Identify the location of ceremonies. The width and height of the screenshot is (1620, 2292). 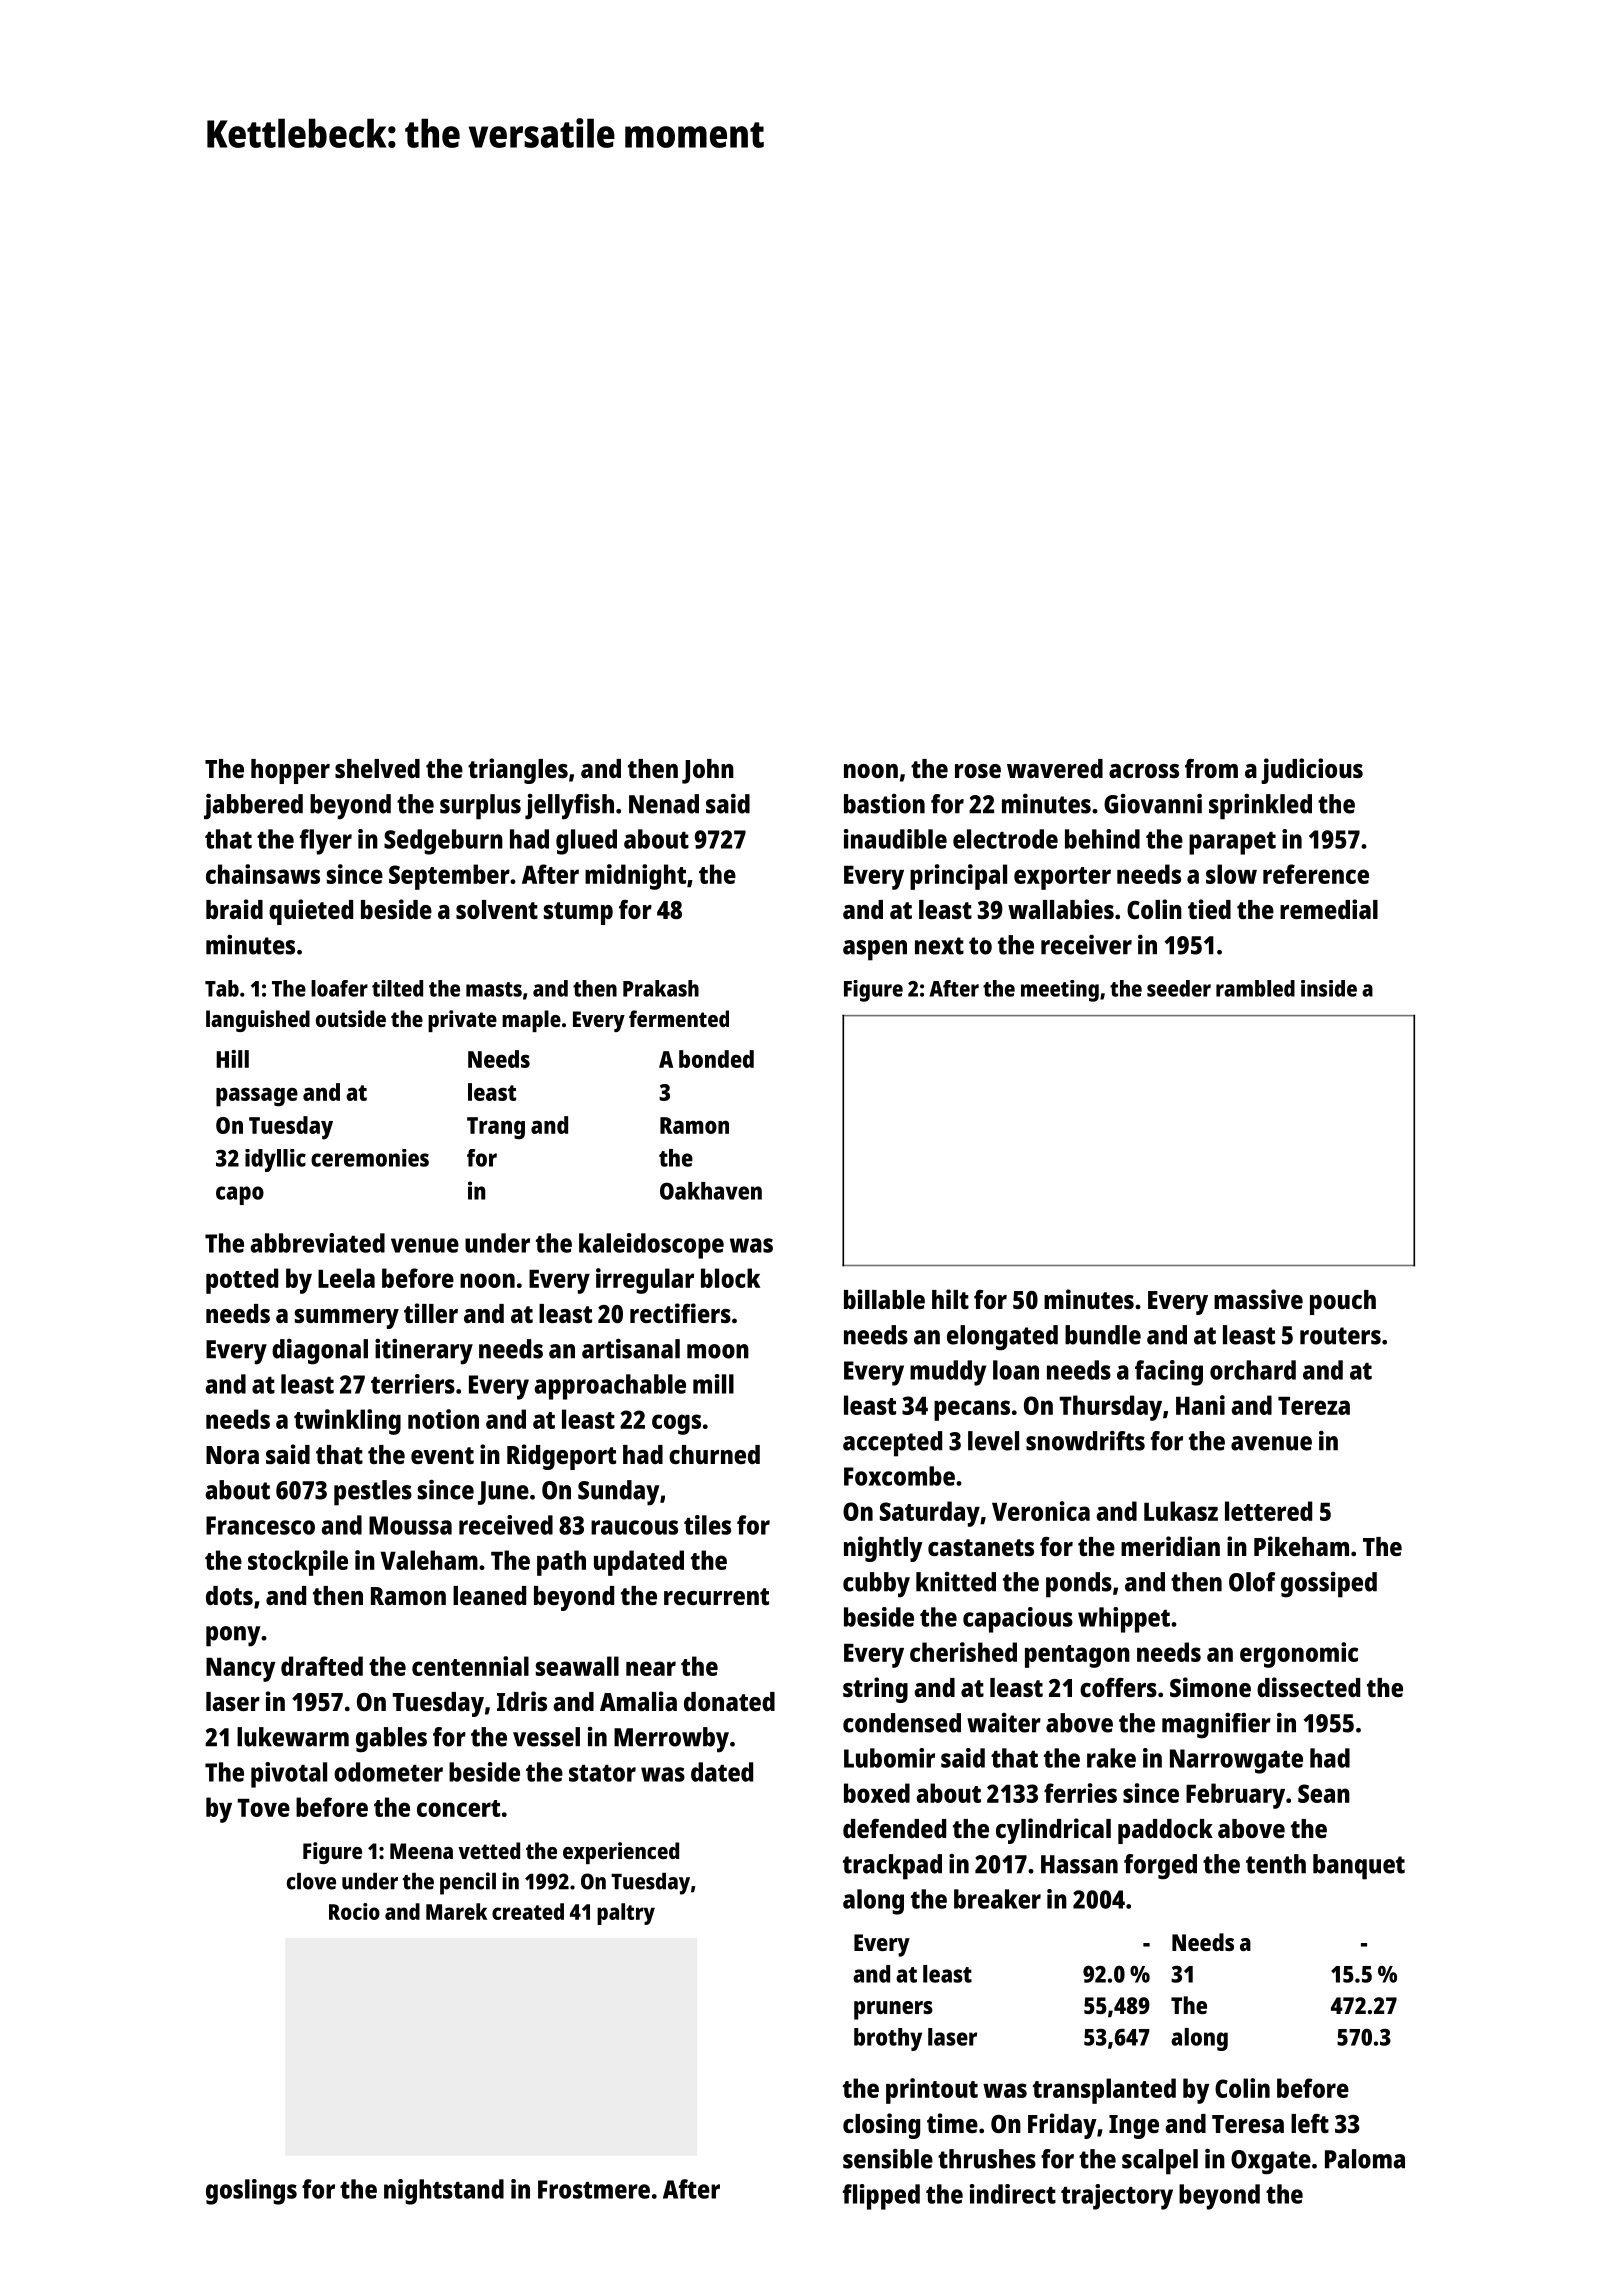
(370, 1158).
